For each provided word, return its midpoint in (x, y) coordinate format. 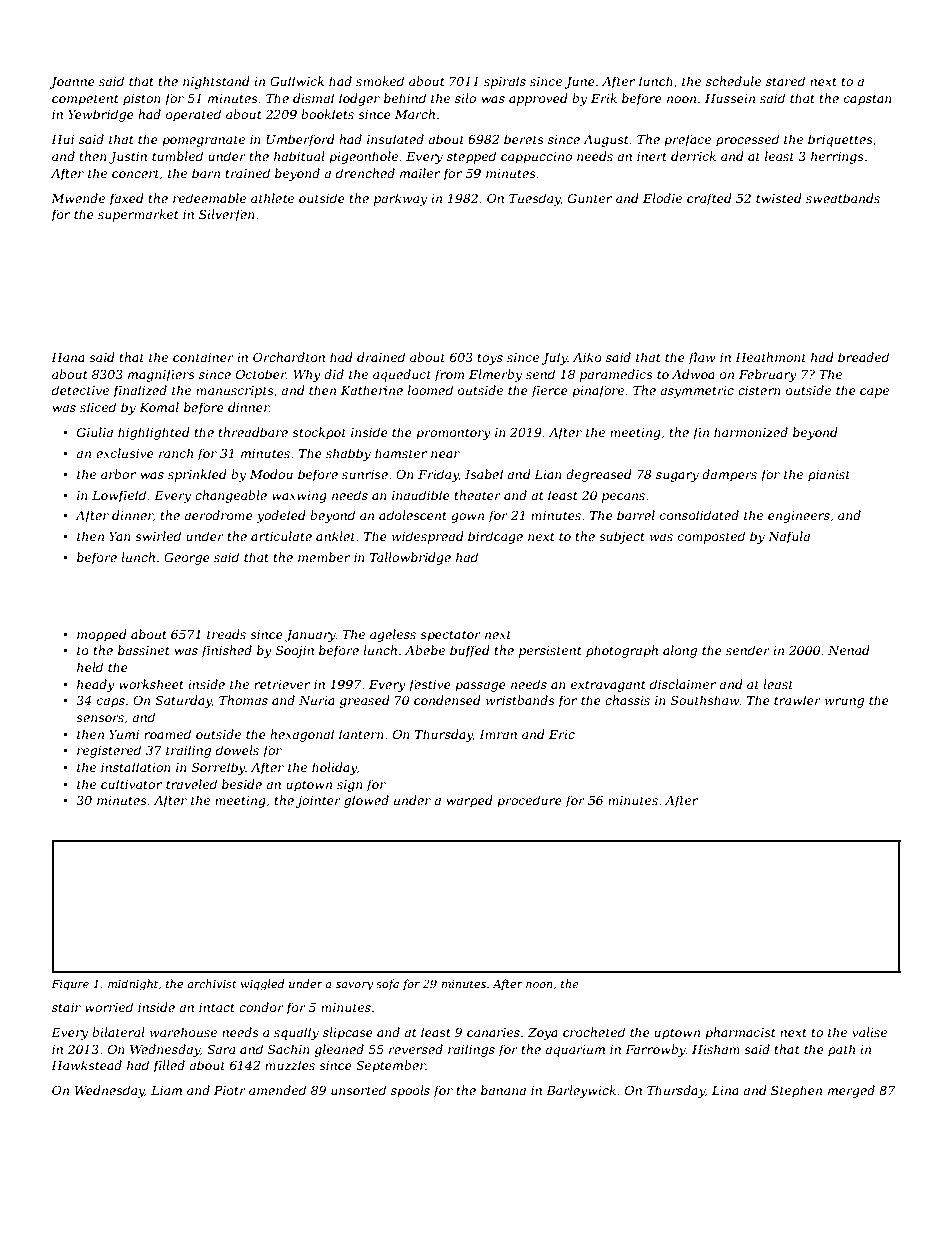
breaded (863, 357)
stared (785, 81)
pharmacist (740, 1033)
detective (80, 390)
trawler (797, 700)
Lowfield (119, 496)
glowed (366, 801)
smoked (380, 81)
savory (354, 986)
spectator (450, 636)
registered (109, 751)
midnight (133, 985)
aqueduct (402, 375)
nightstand (216, 82)
